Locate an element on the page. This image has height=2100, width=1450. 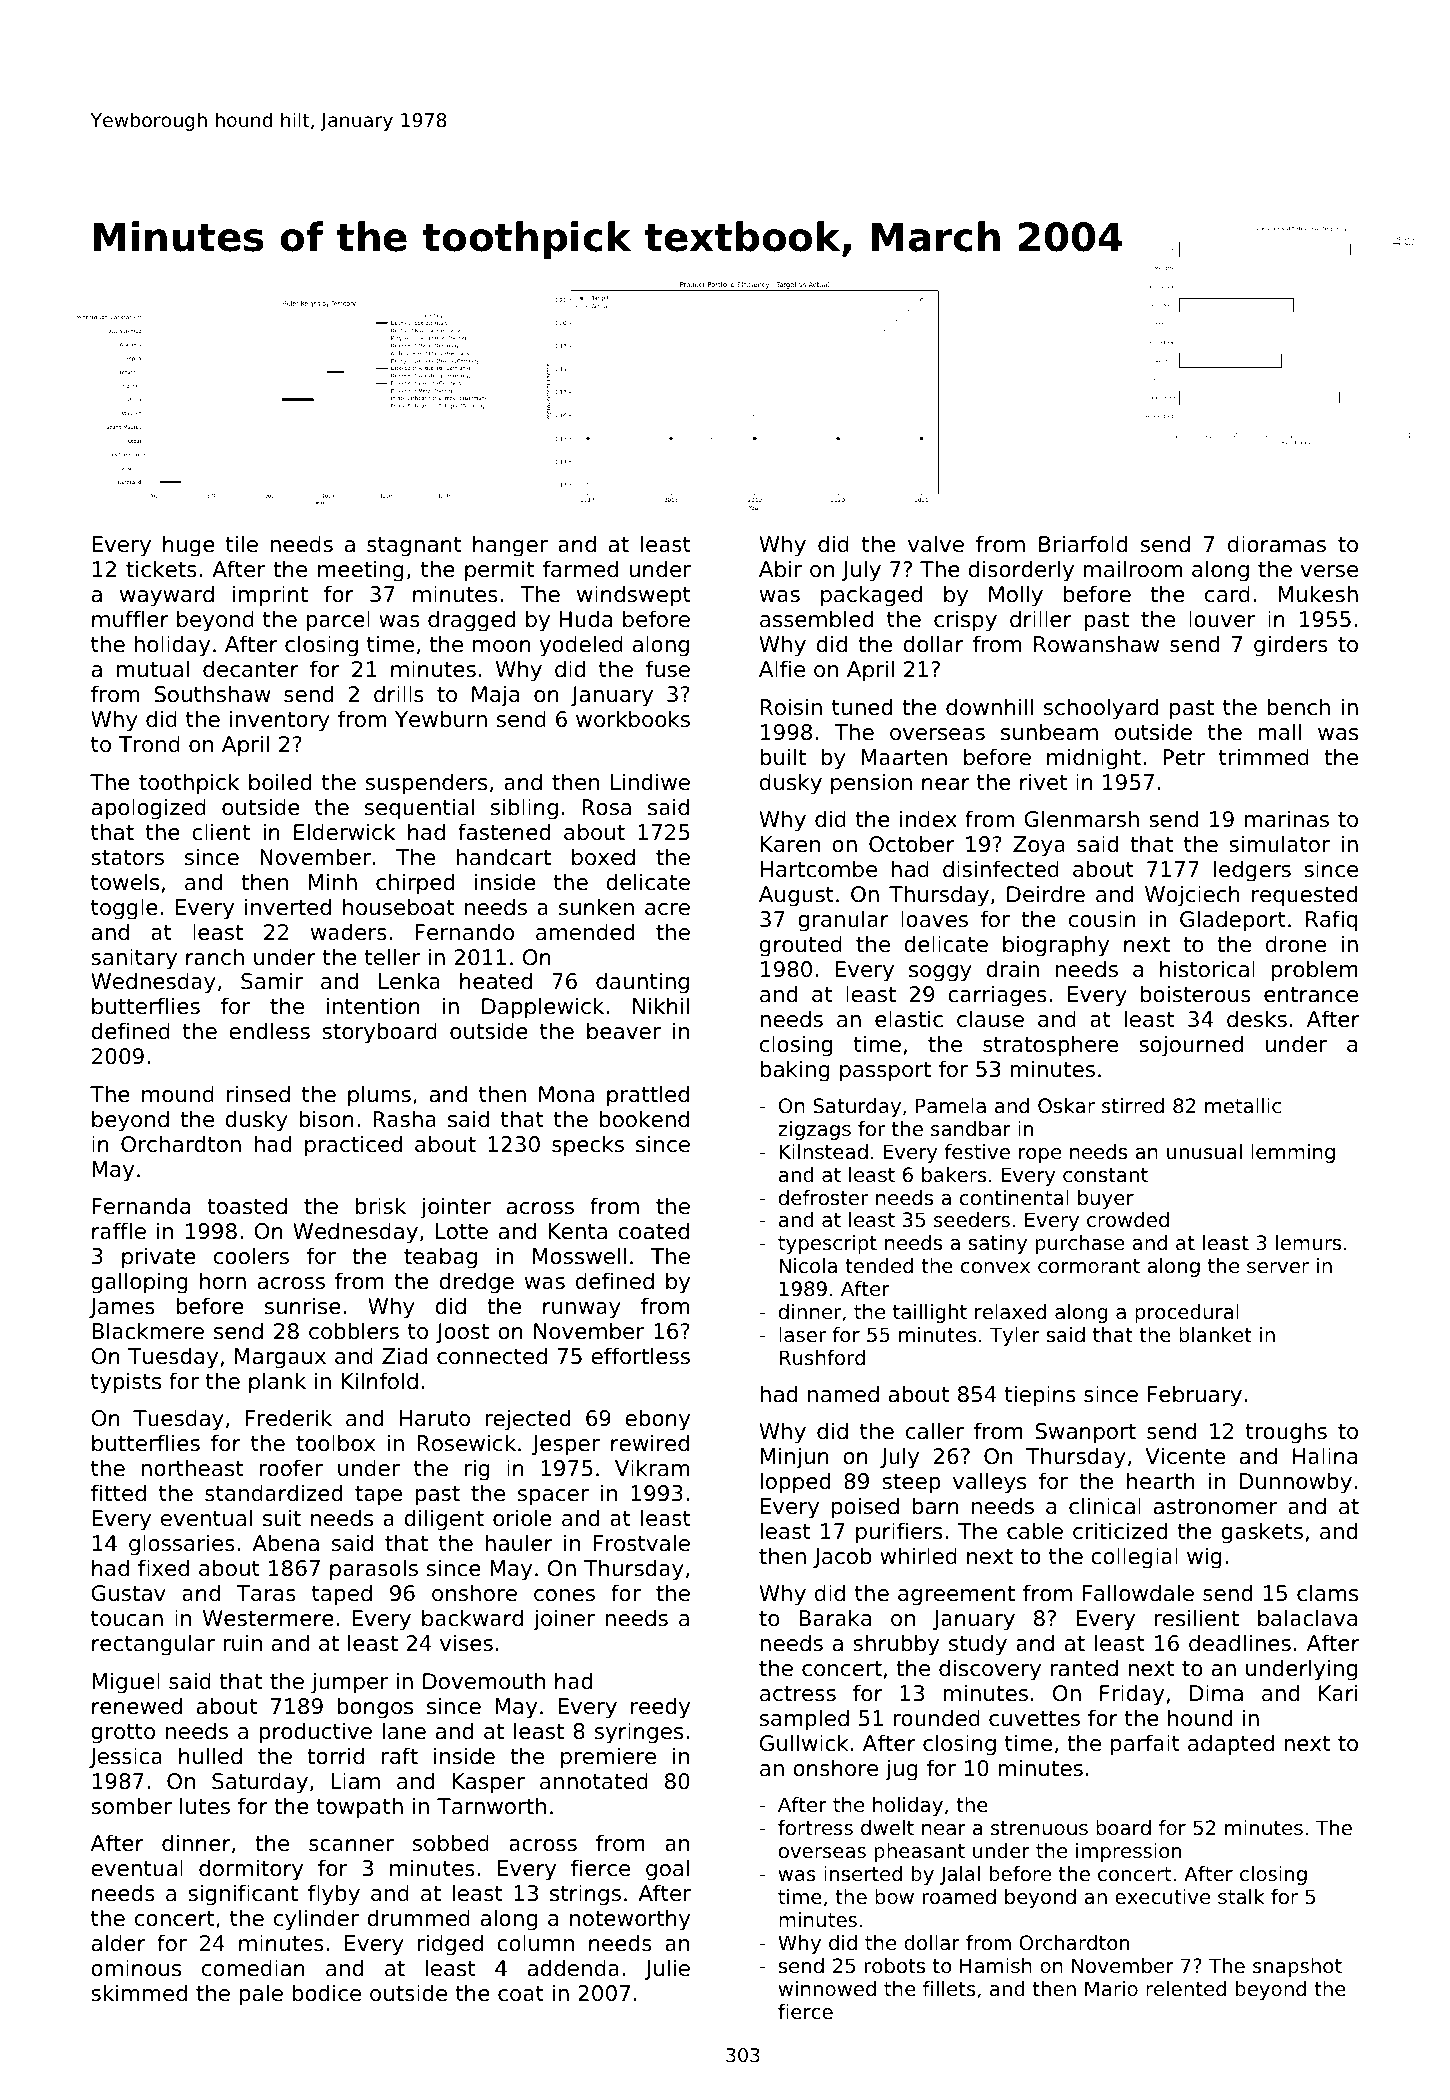
dioramas is located at coordinates (1277, 544).
